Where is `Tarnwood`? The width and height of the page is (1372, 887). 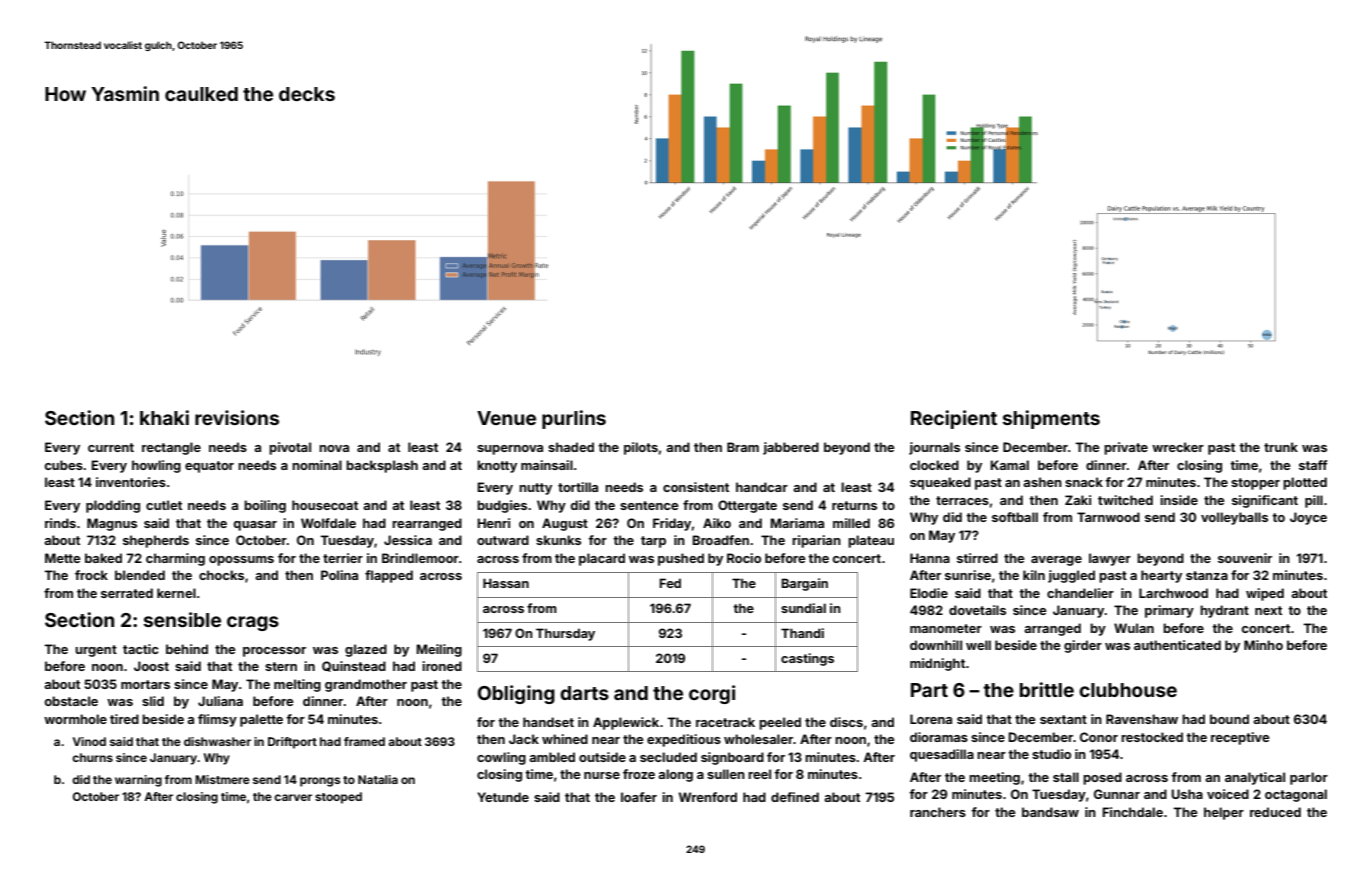 Tarnwood is located at coordinates (1108, 517).
